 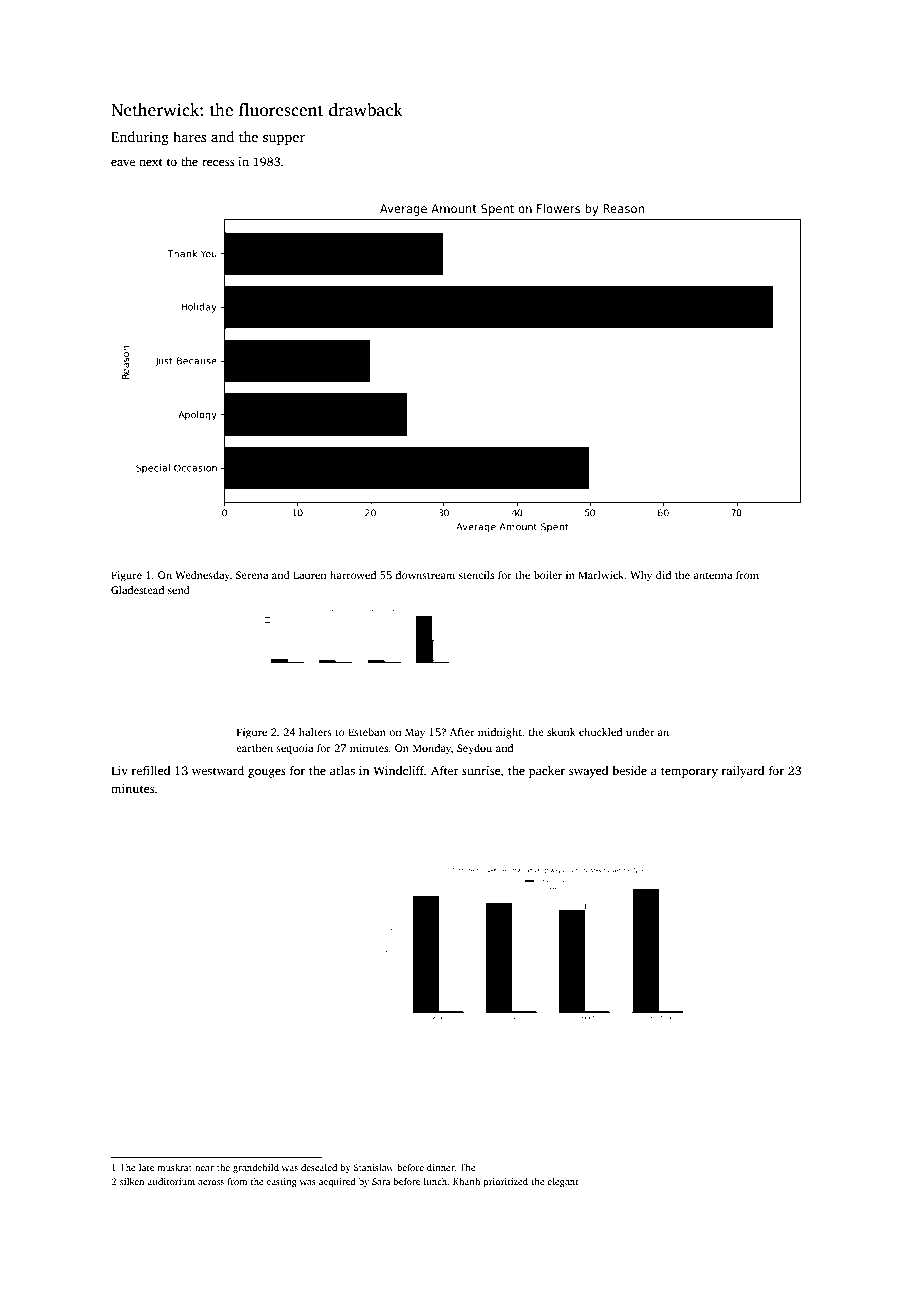 I want to click on elegant, so click(x=563, y=1182).
